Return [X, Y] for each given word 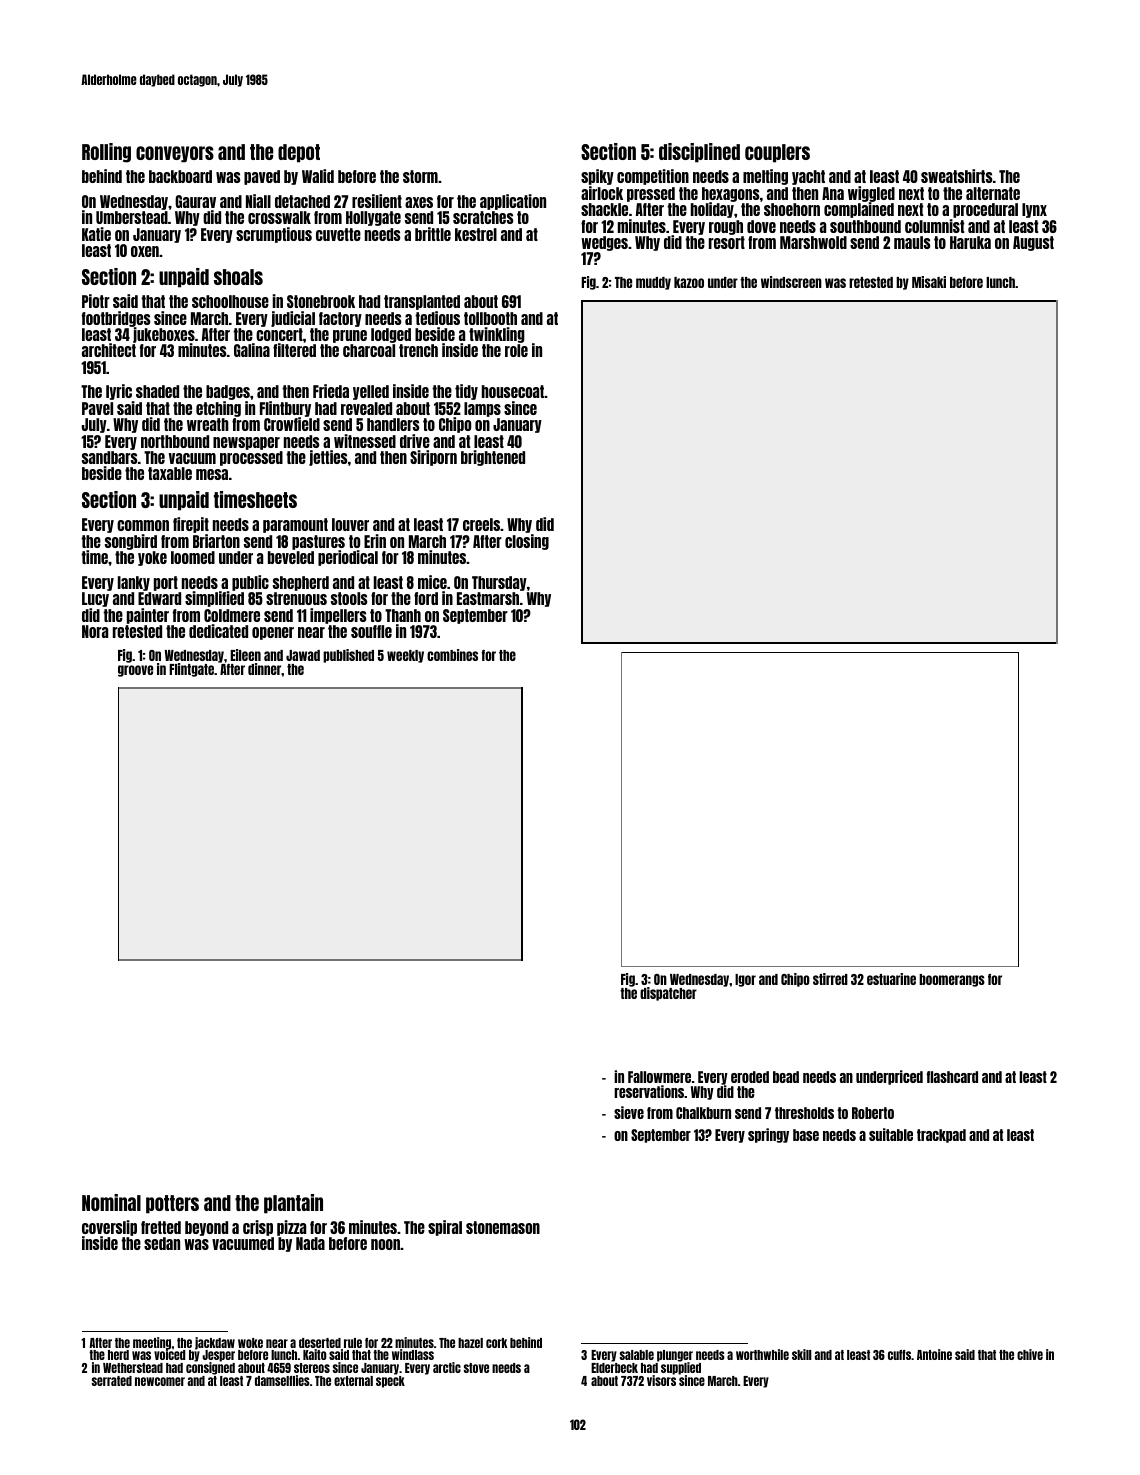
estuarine [891, 979]
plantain [293, 1204]
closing [527, 542]
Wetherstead [133, 1368]
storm [420, 176]
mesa [212, 474]
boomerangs [952, 980]
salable [637, 1355]
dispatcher [668, 994]
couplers [777, 153]
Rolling [106, 153]
